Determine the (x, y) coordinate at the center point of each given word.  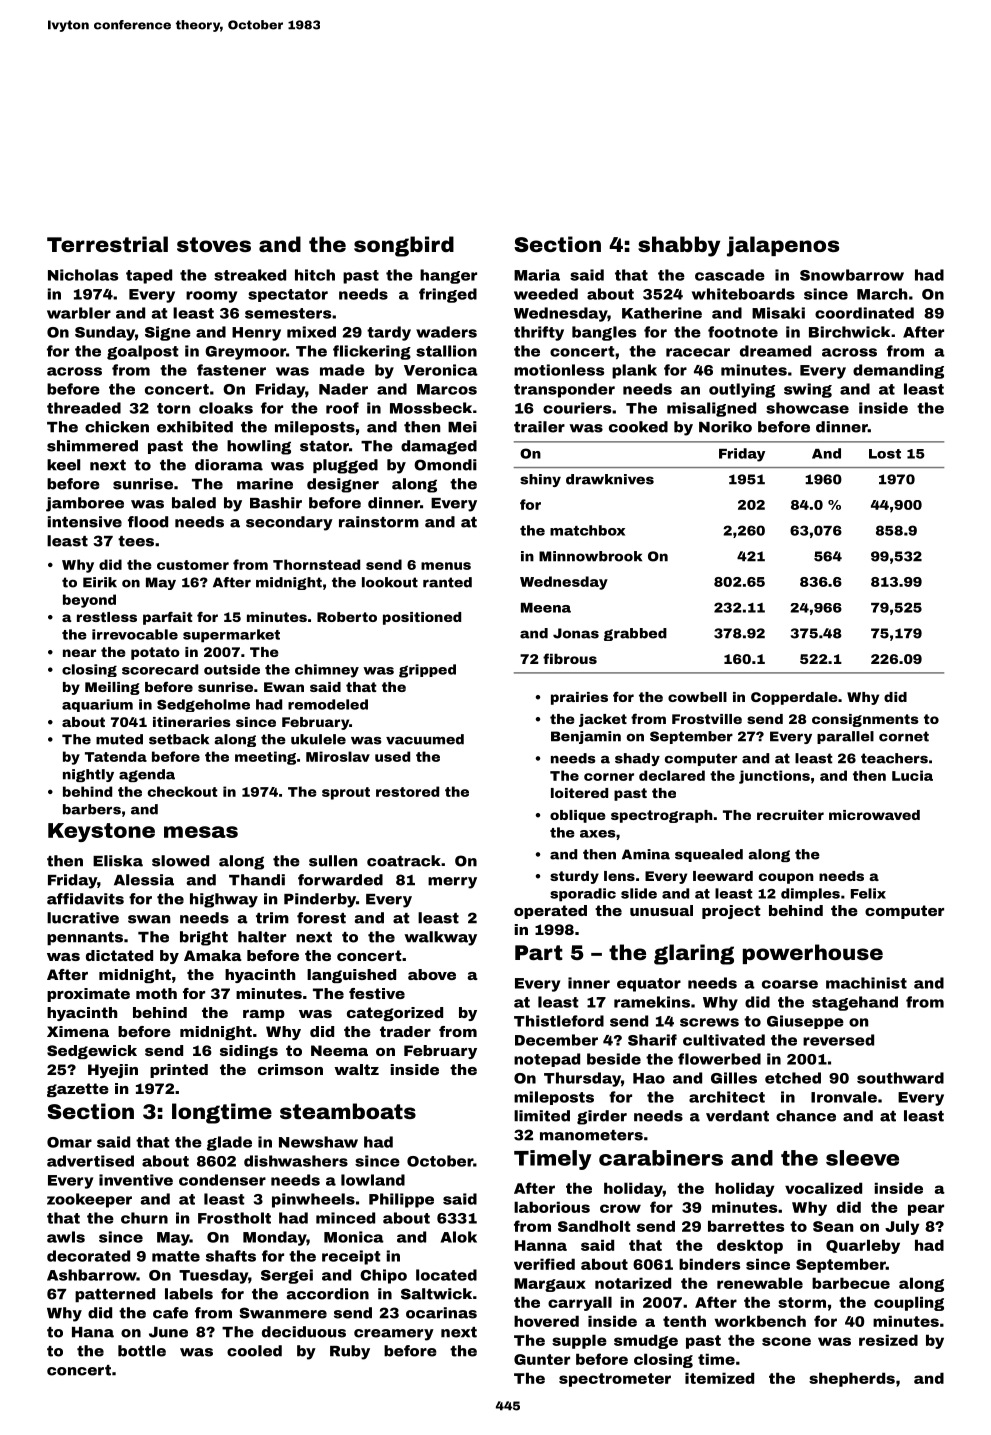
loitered (579, 793)
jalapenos (783, 246)
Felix (868, 893)
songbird (404, 246)
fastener (231, 370)
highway (224, 900)
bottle (142, 1351)
